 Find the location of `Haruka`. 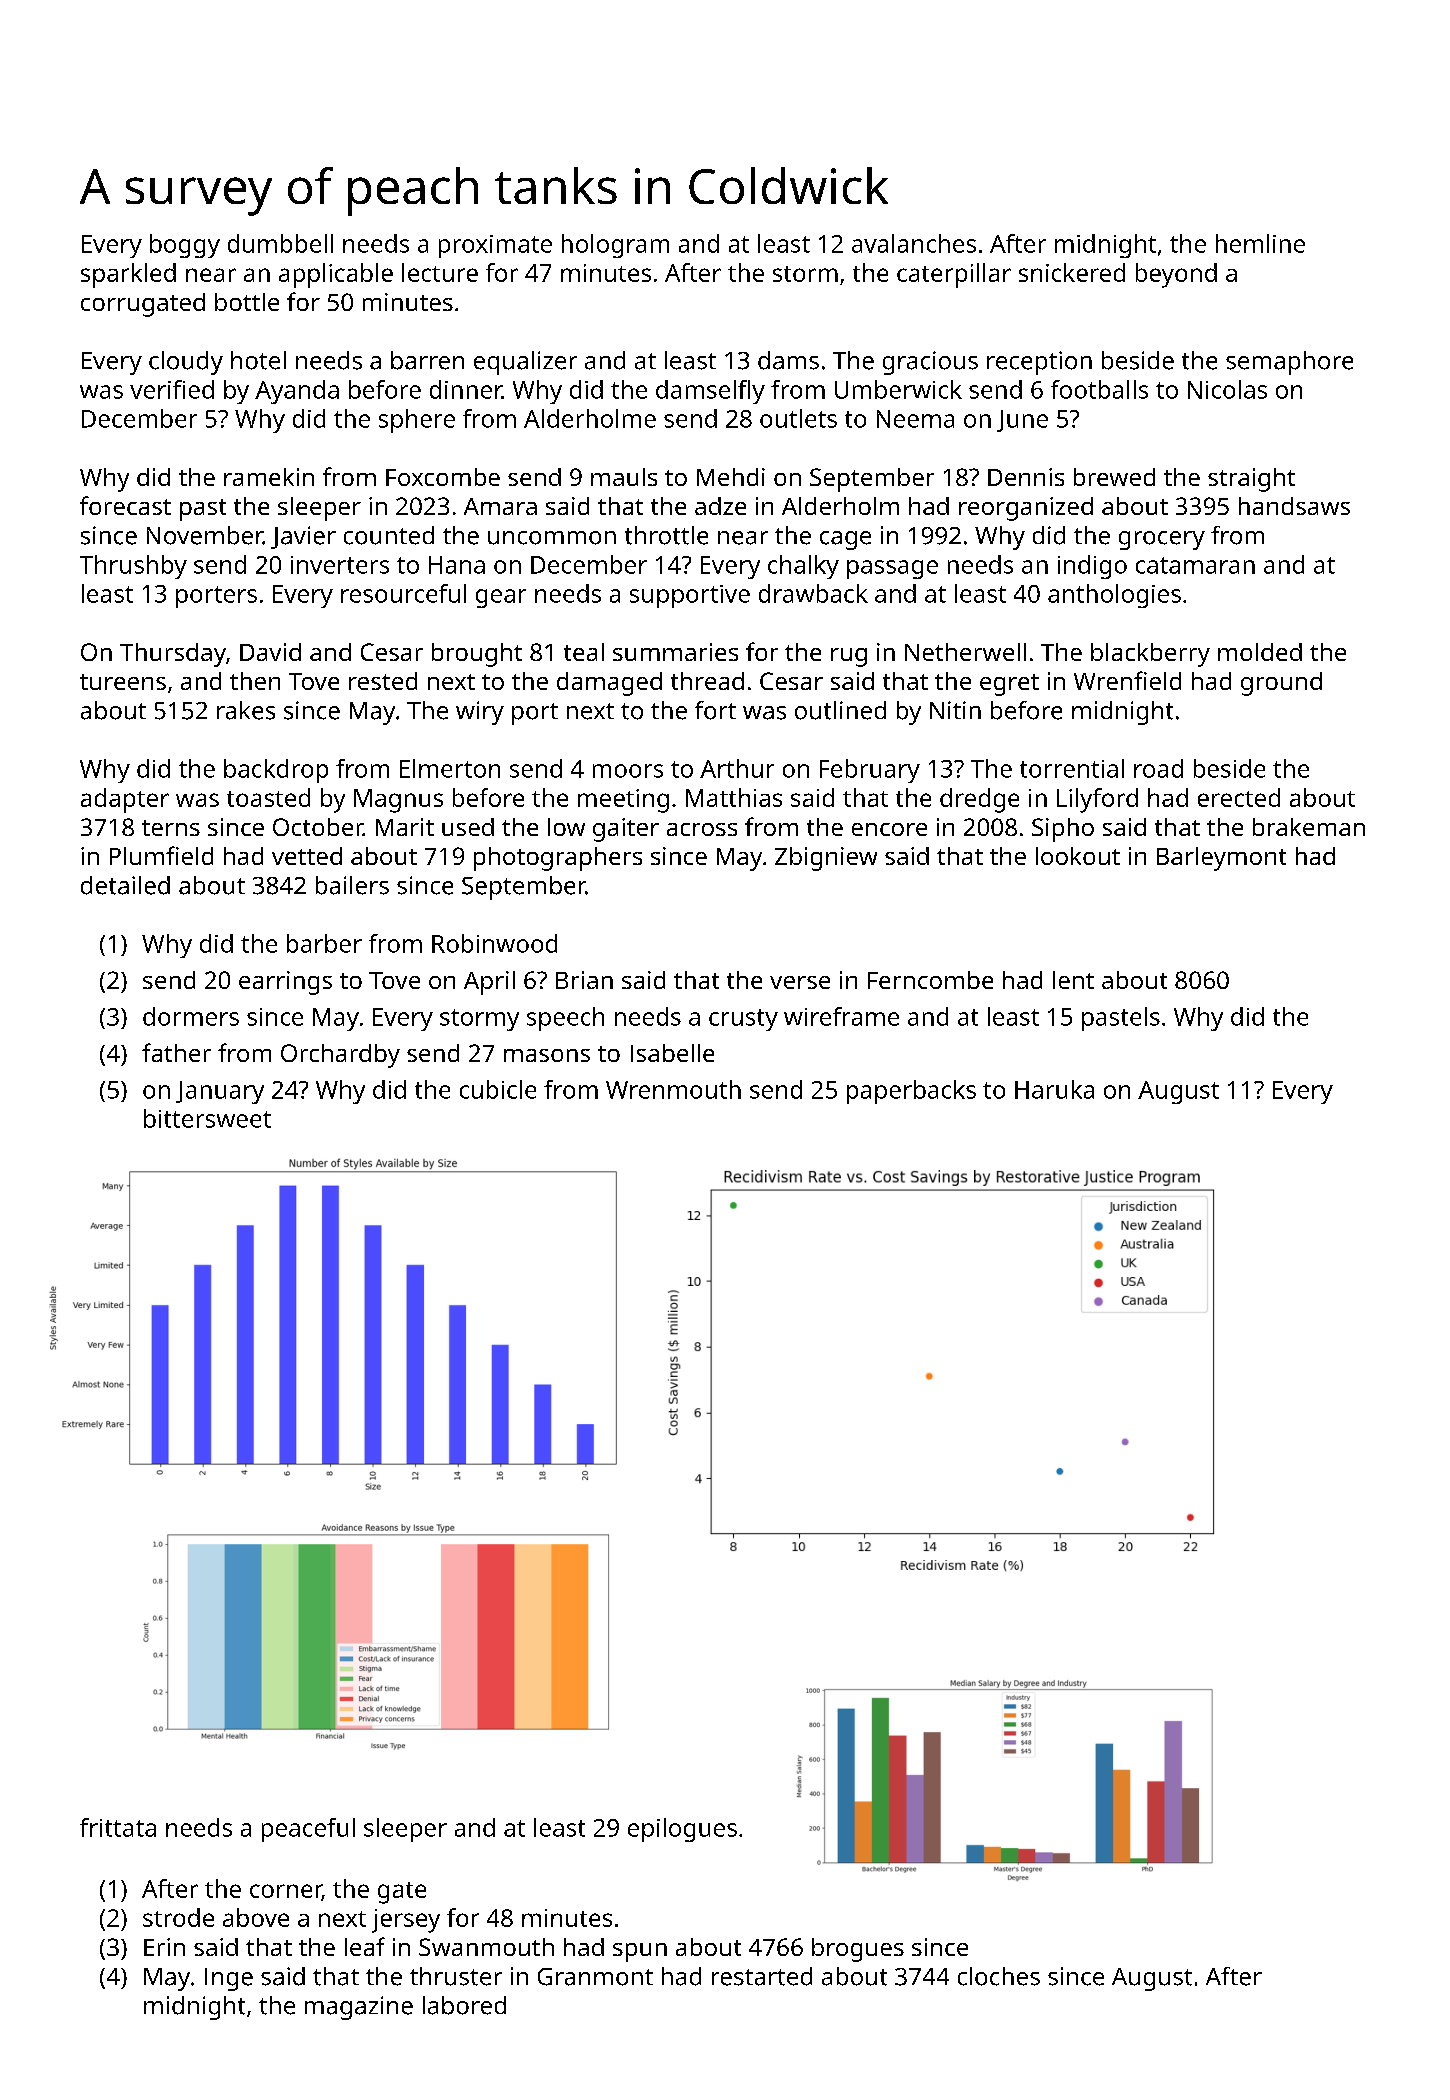

Haruka is located at coordinates (1054, 1089).
